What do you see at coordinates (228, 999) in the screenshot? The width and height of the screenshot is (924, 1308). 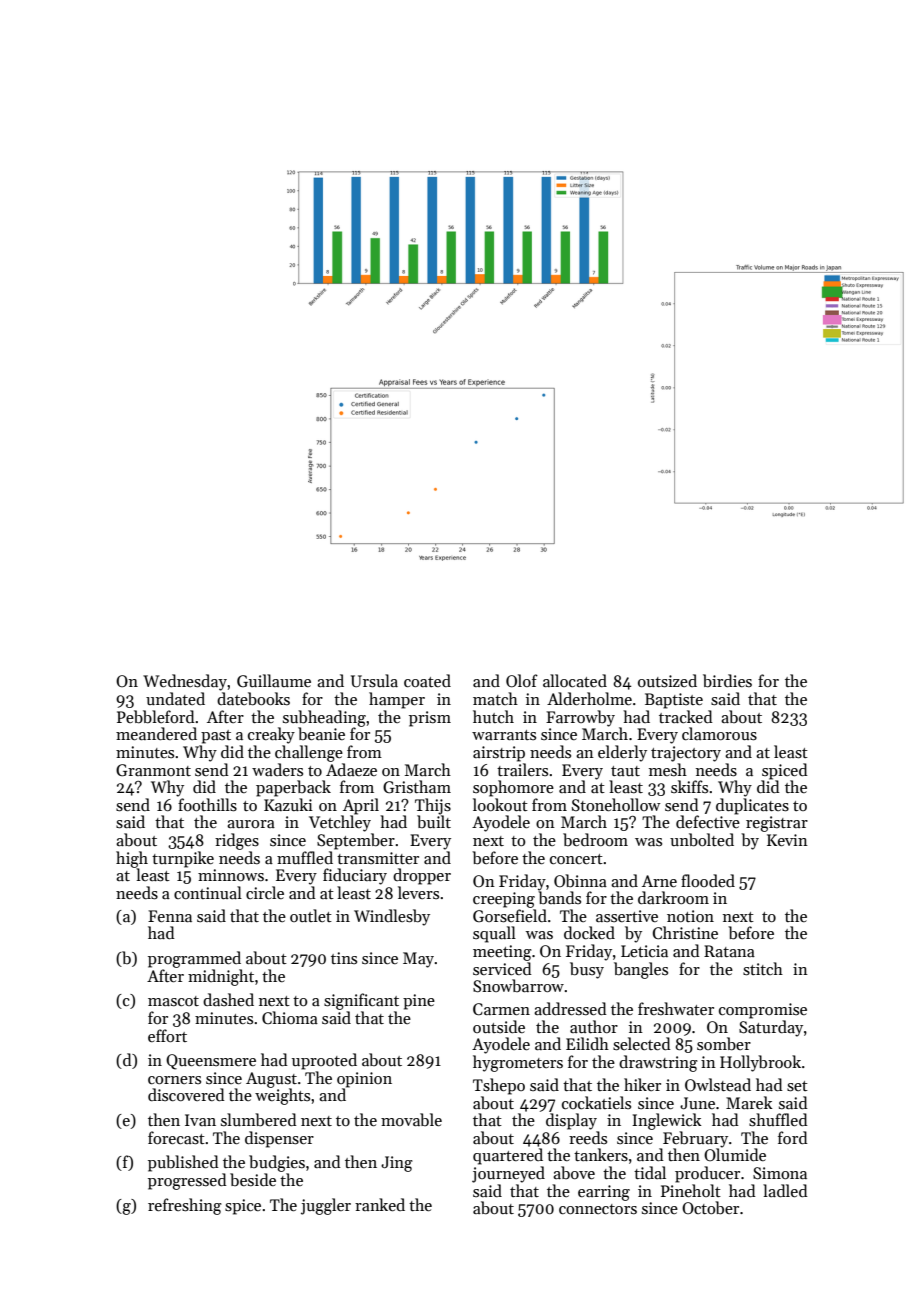 I see `dashed` at bounding box center [228, 999].
